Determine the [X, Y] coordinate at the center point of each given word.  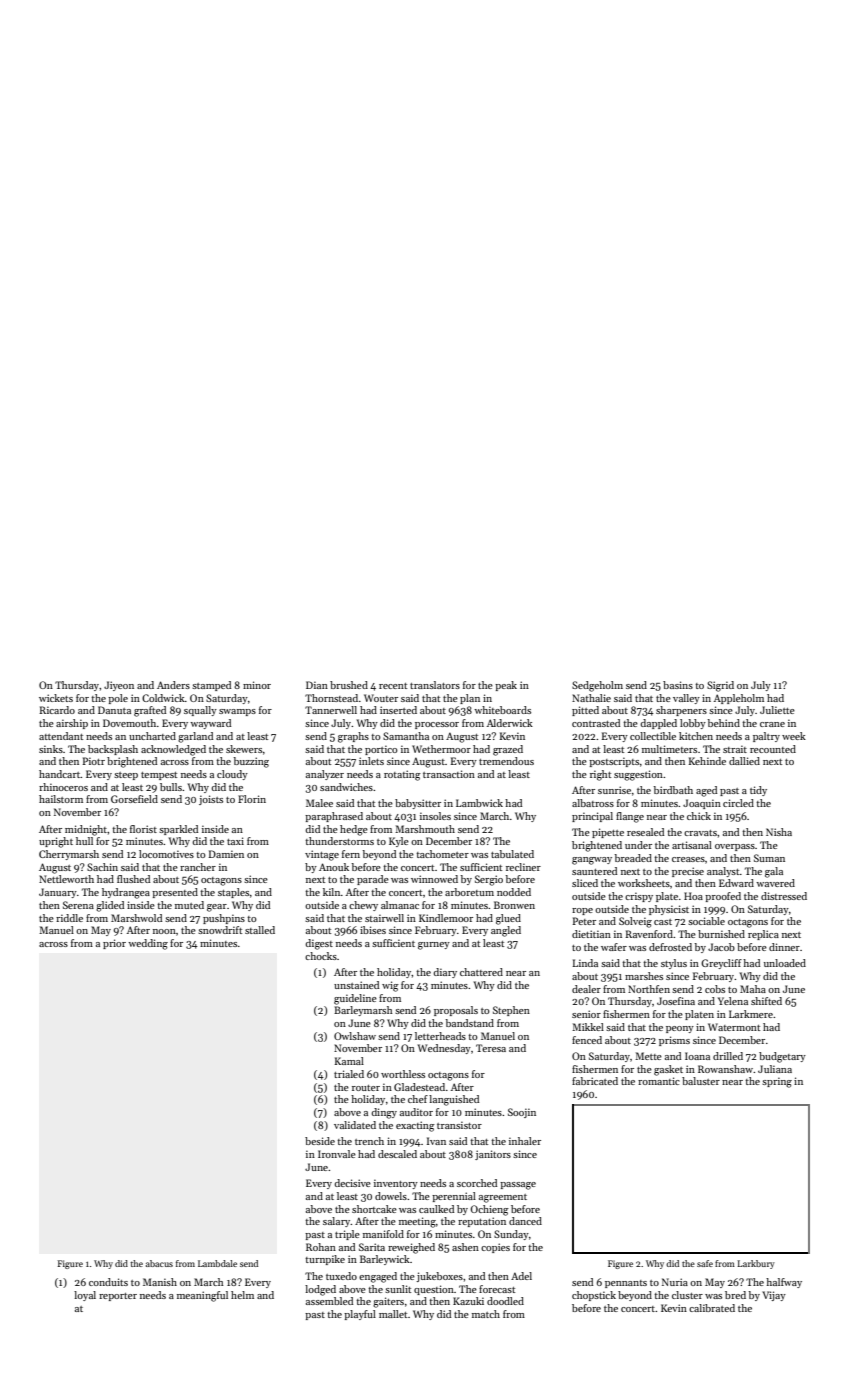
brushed [349, 685]
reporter [118, 1297]
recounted [773, 749]
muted [189, 905]
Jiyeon [119, 686]
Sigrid [720, 686]
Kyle [399, 842]
